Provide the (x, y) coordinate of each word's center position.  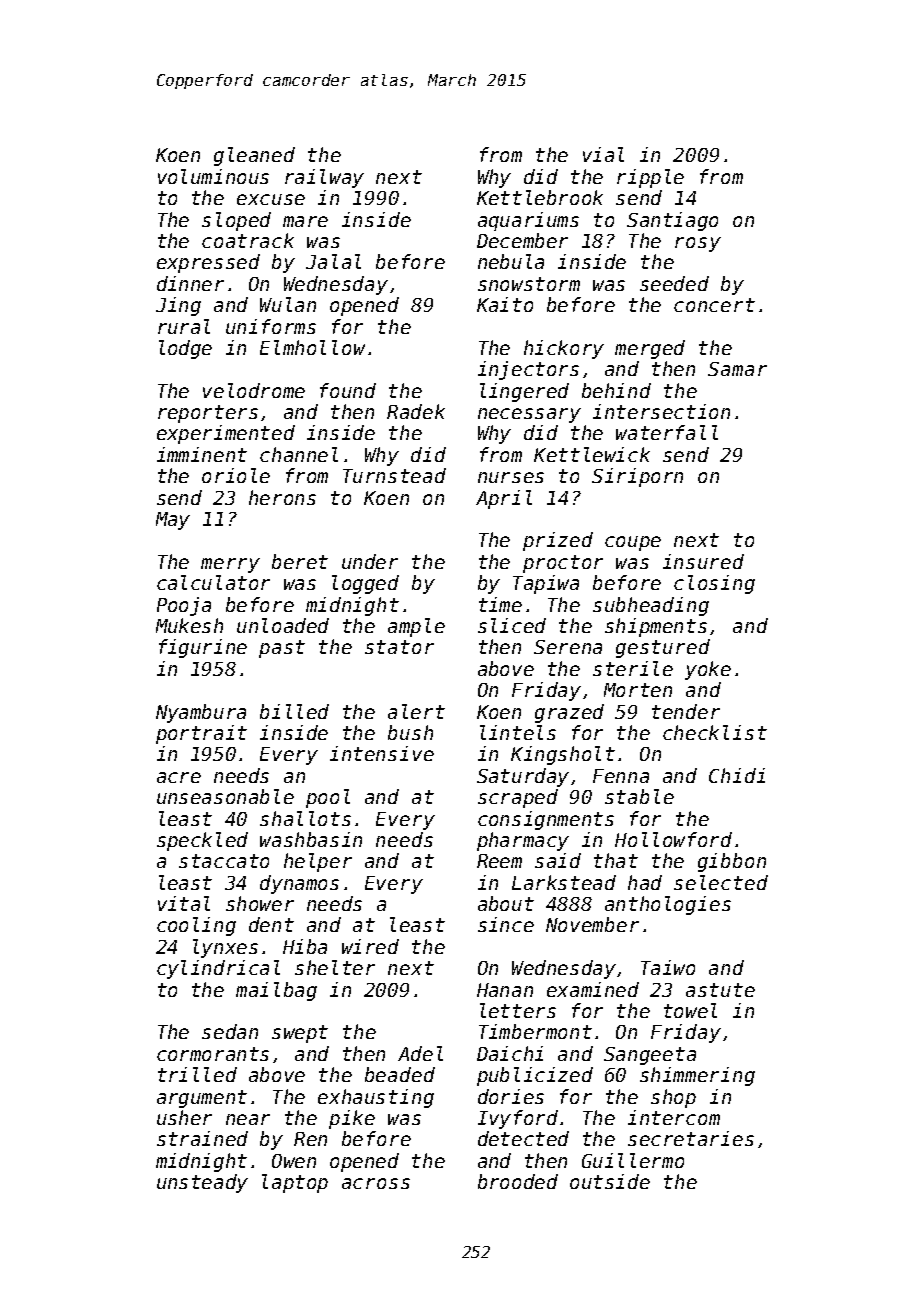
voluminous (213, 176)
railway (324, 178)
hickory (564, 349)
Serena (568, 647)
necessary (529, 415)
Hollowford (673, 839)
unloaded (283, 625)
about (506, 903)
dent (271, 924)
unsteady (202, 1183)
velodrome (254, 390)
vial (603, 154)
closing (714, 584)
